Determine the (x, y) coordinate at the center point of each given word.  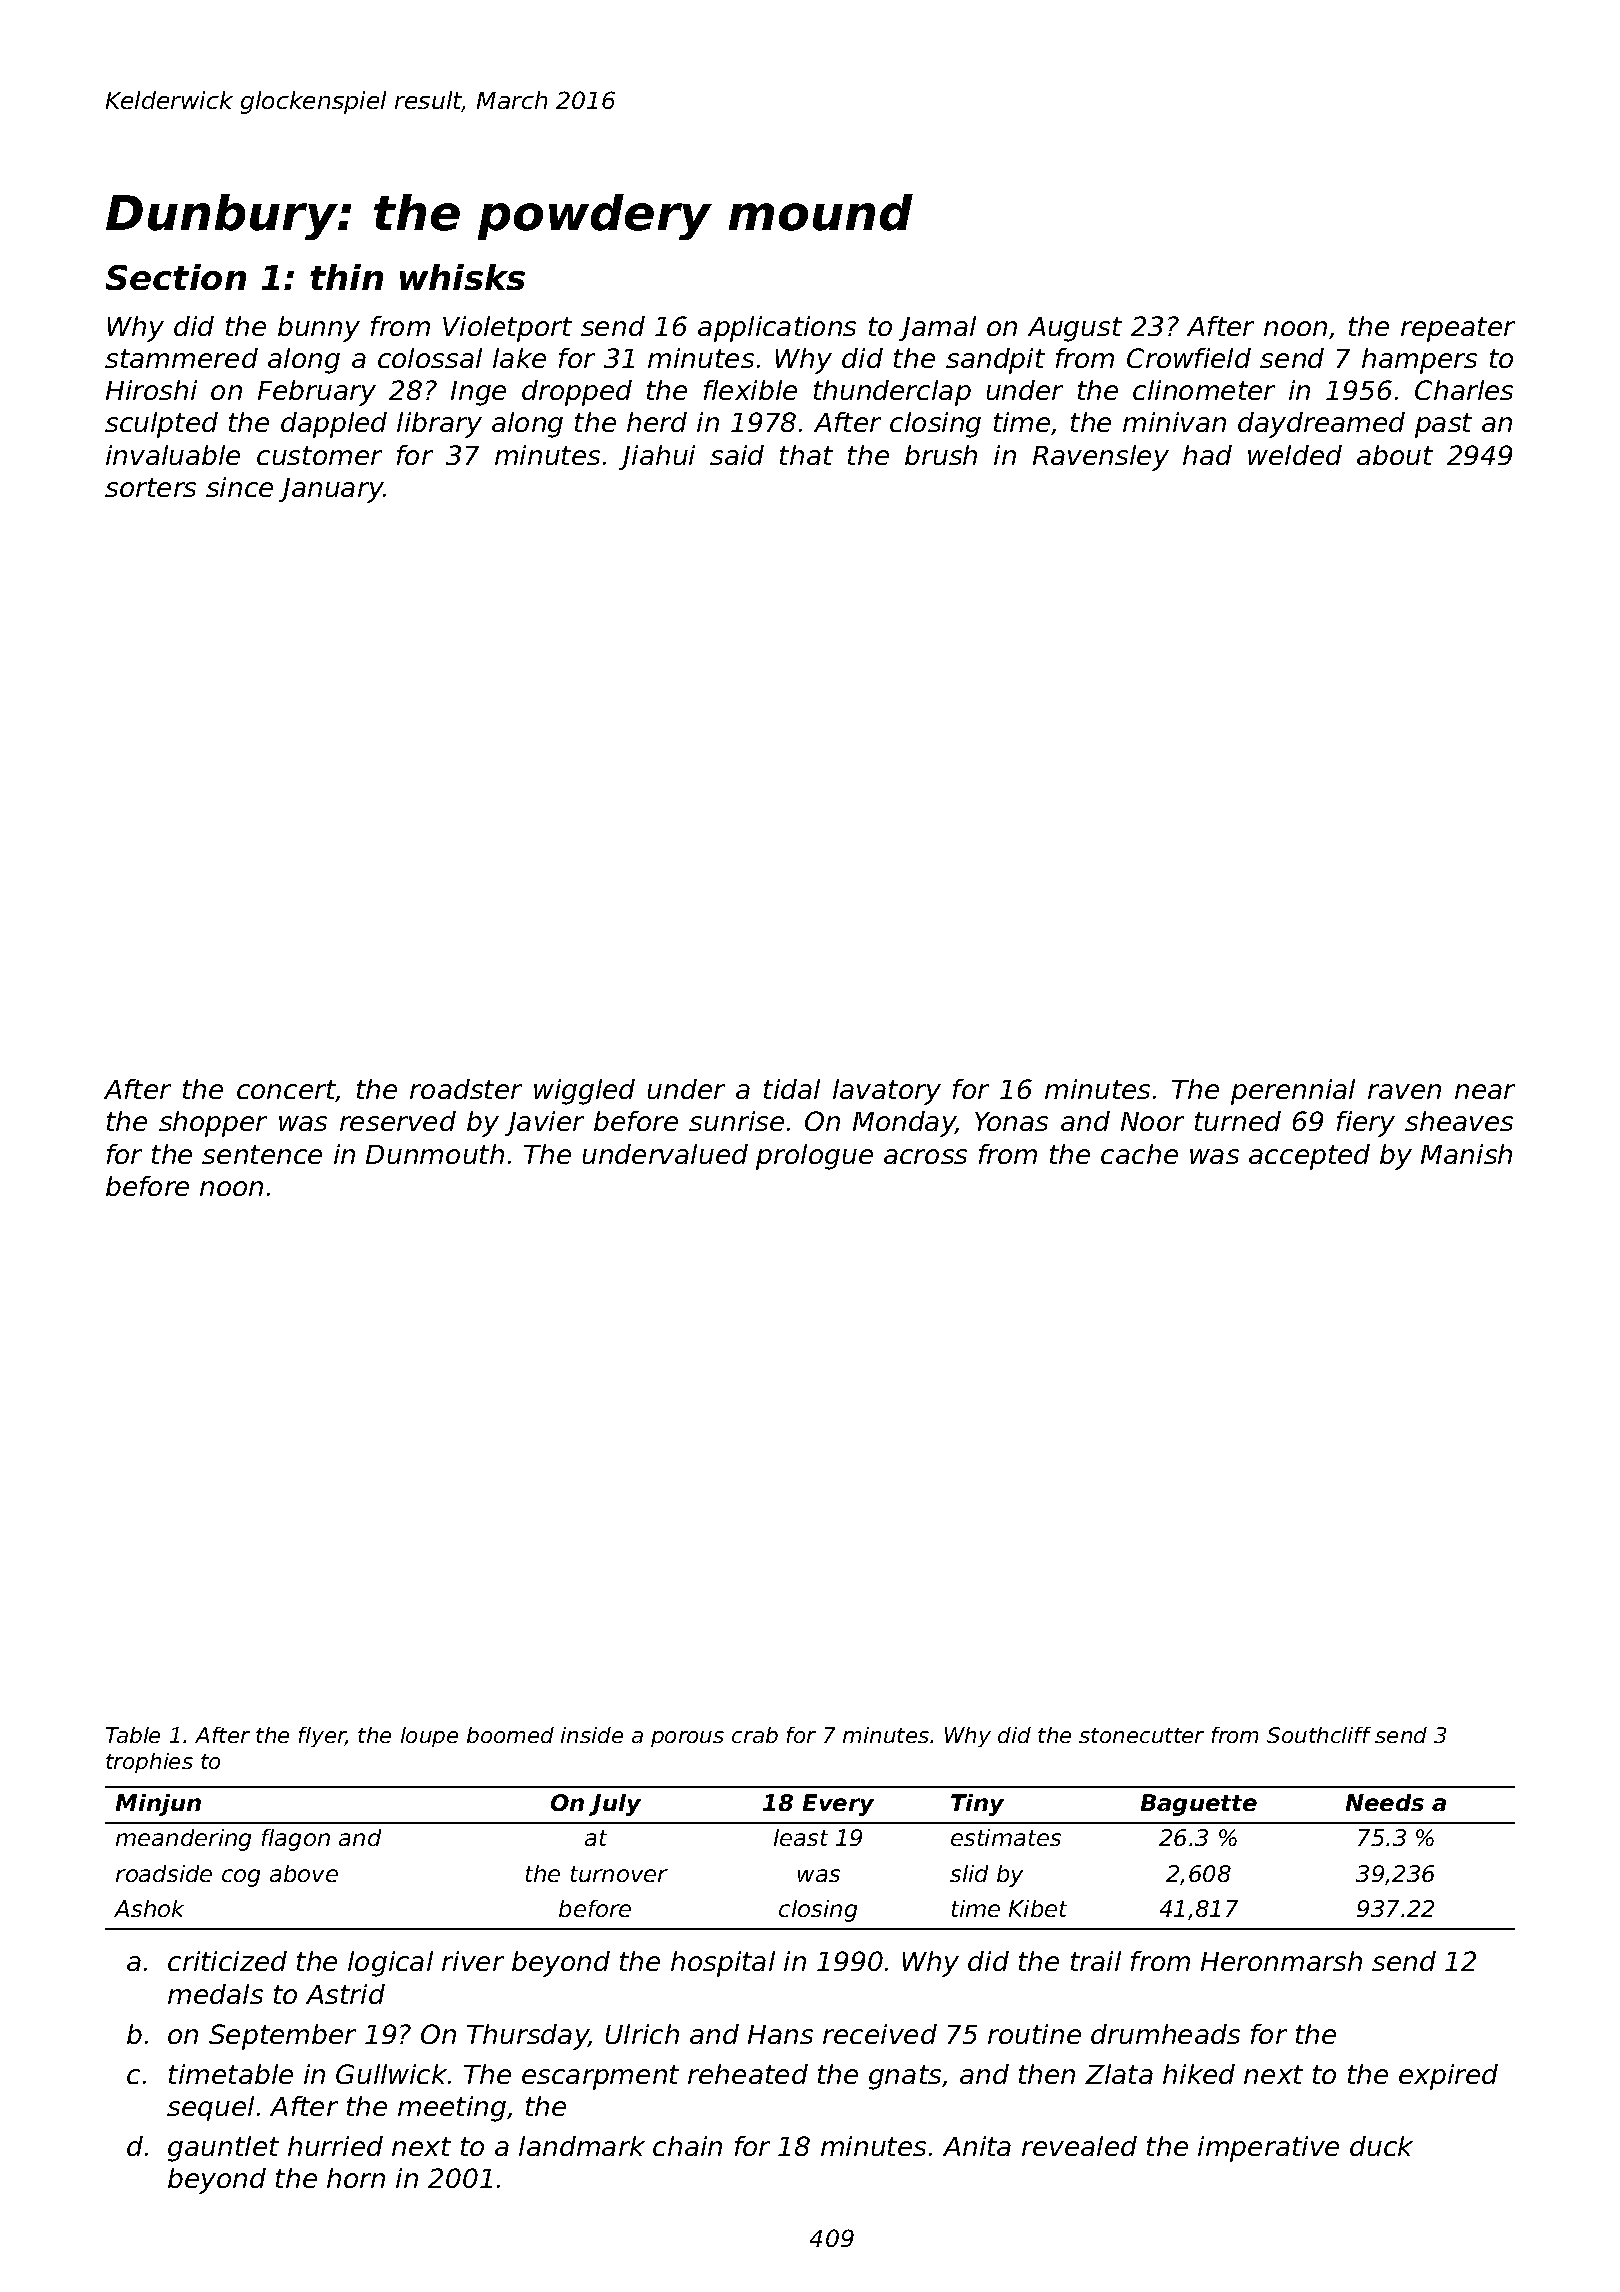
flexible (750, 390)
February (317, 393)
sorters (150, 487)
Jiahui (657, 457)
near (1485, 1091)
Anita (977, 2146)
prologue (814, 1157)
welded (1295, 455)
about (1395, 455)
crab (755, 1735)
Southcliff (1319, 1735)
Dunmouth (435, 1154)
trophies (149, 1763)
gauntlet (223, 2149)
